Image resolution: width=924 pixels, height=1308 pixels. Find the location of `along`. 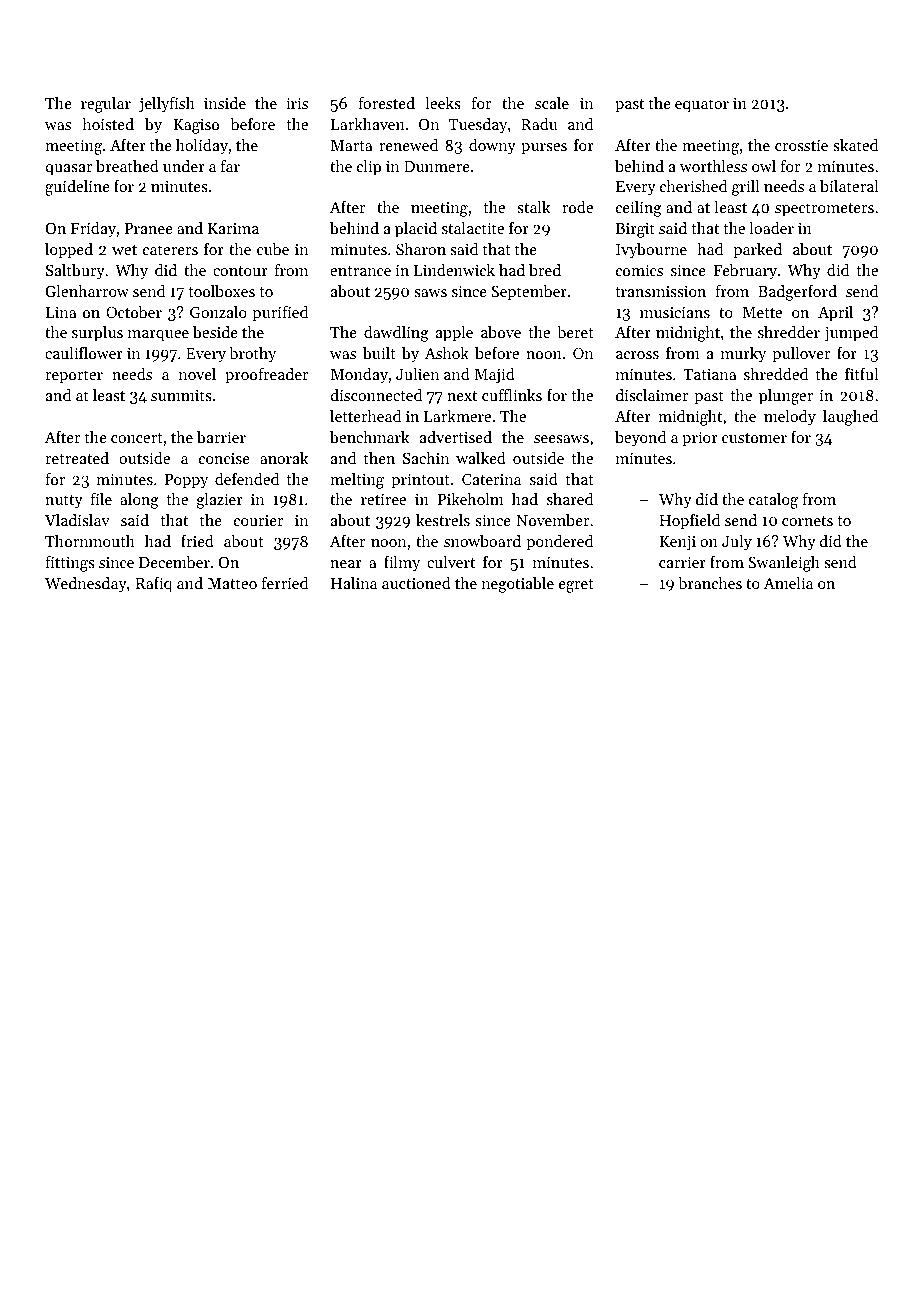

along is located at coordinates (139, 501).
